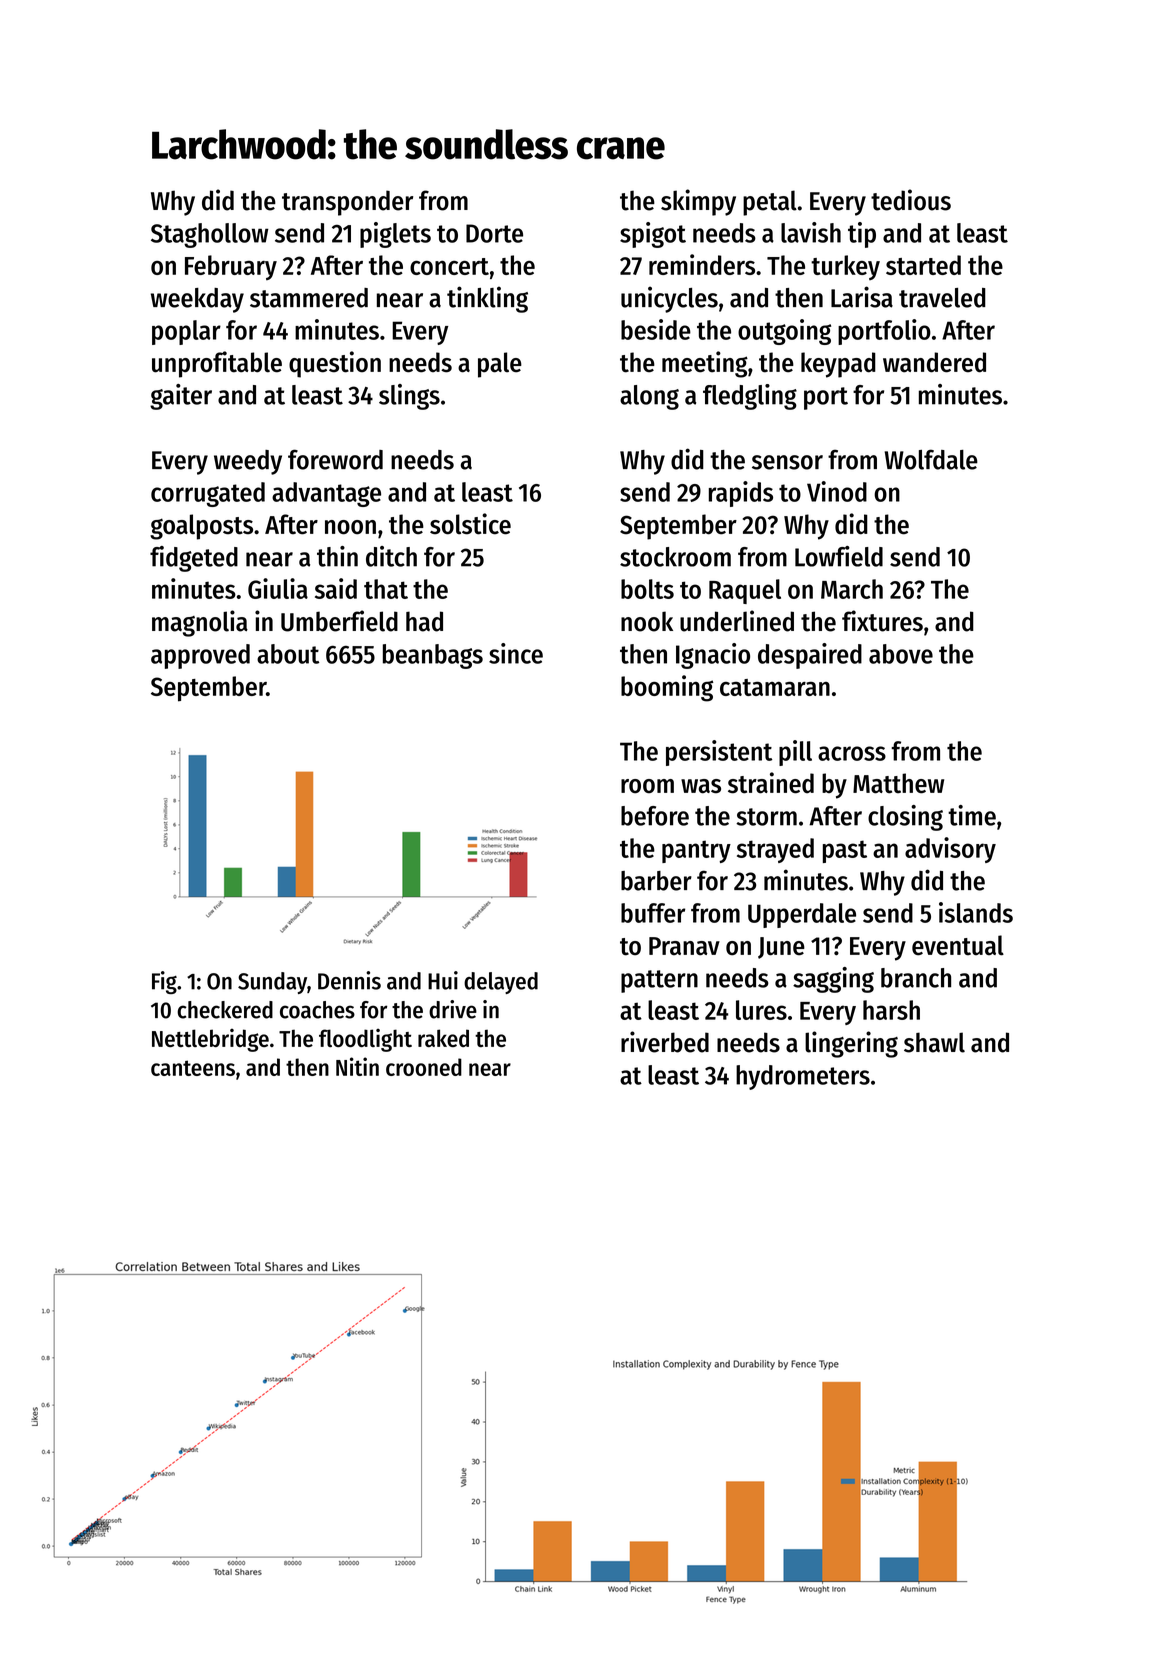  I want to click on goalposts, so click(201, 527).
